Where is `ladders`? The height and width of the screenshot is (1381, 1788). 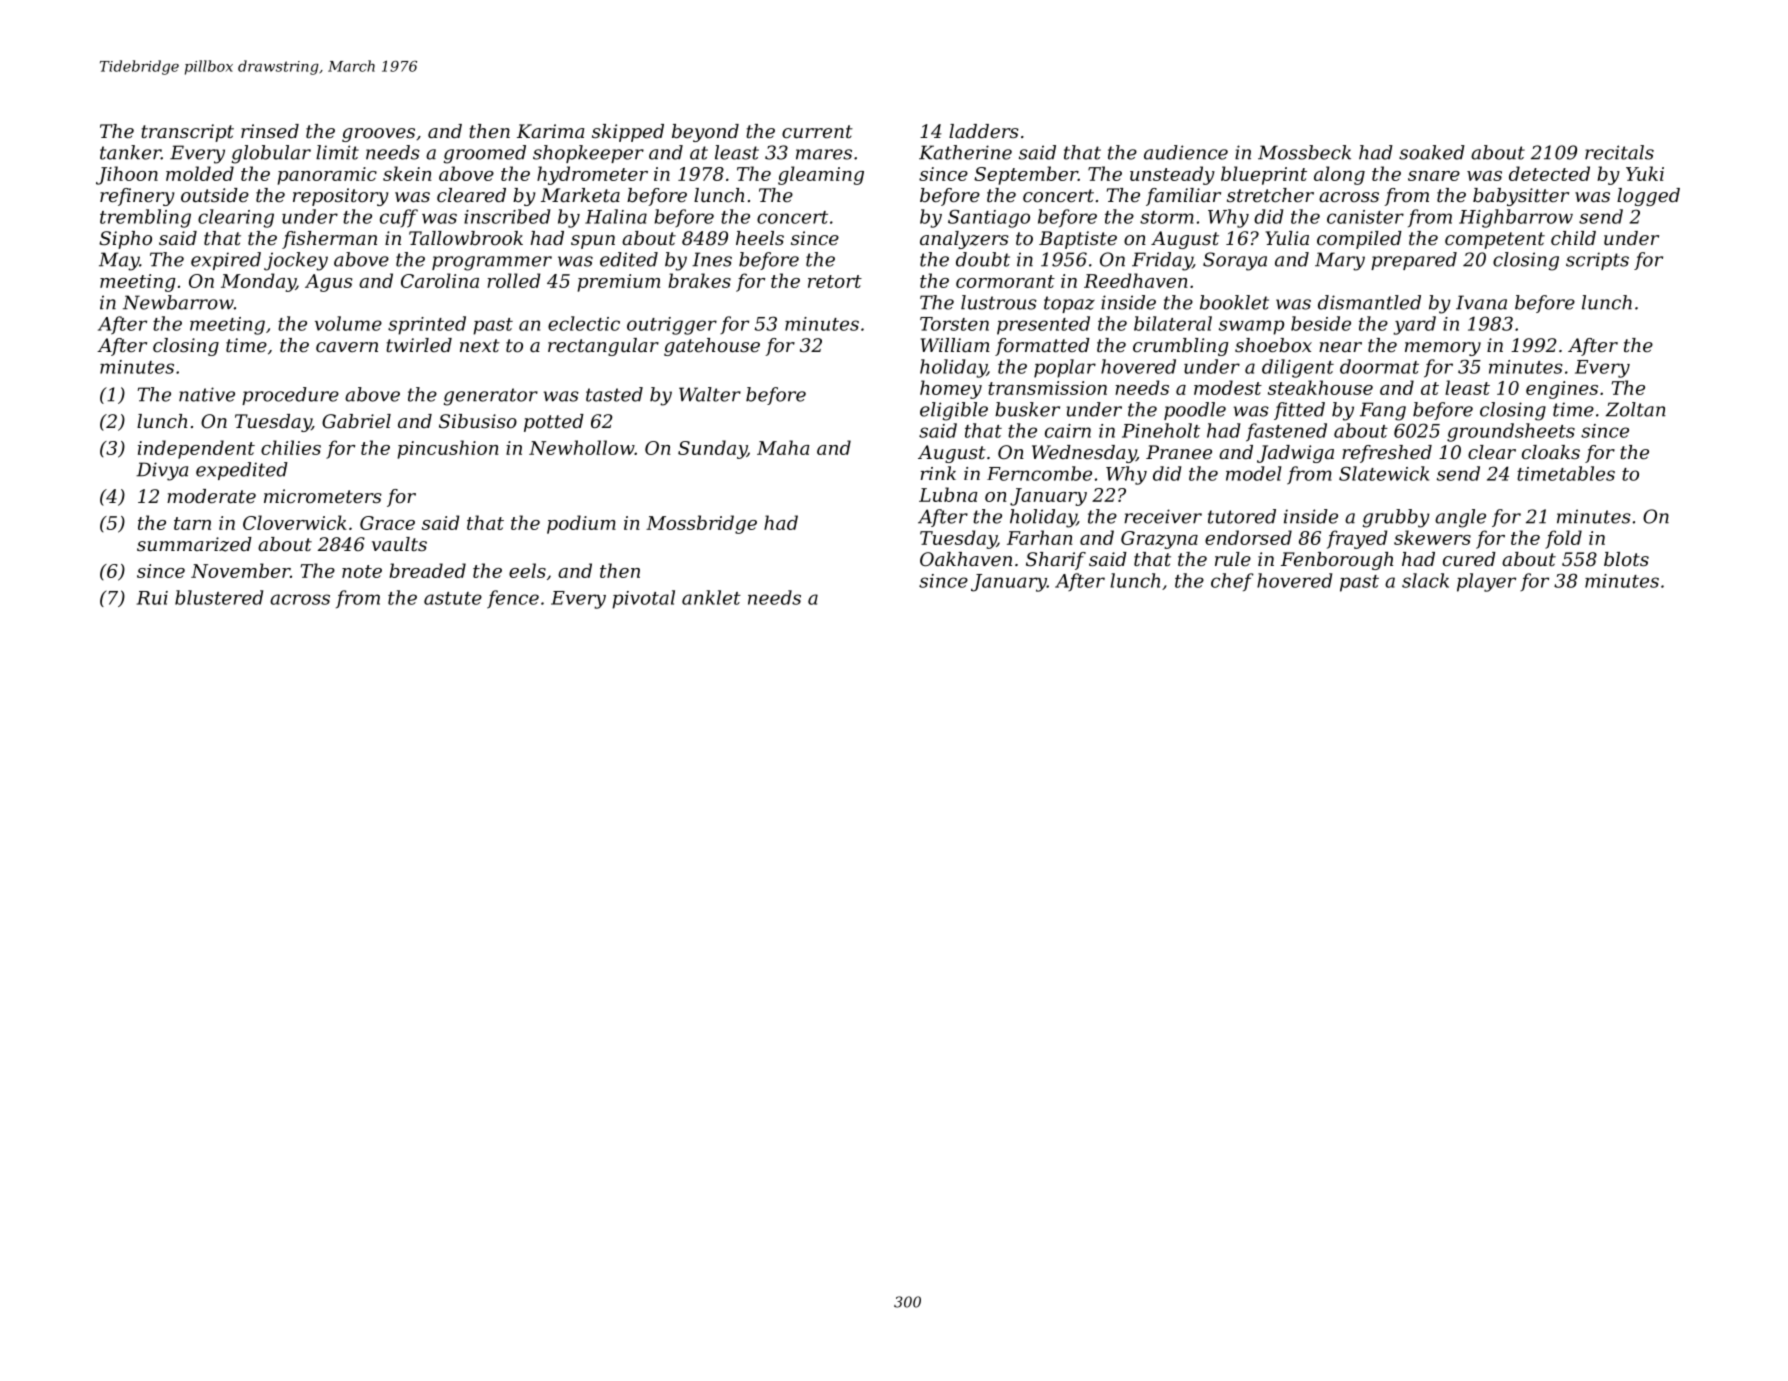 ladders is located at coordinates (984, 131).
